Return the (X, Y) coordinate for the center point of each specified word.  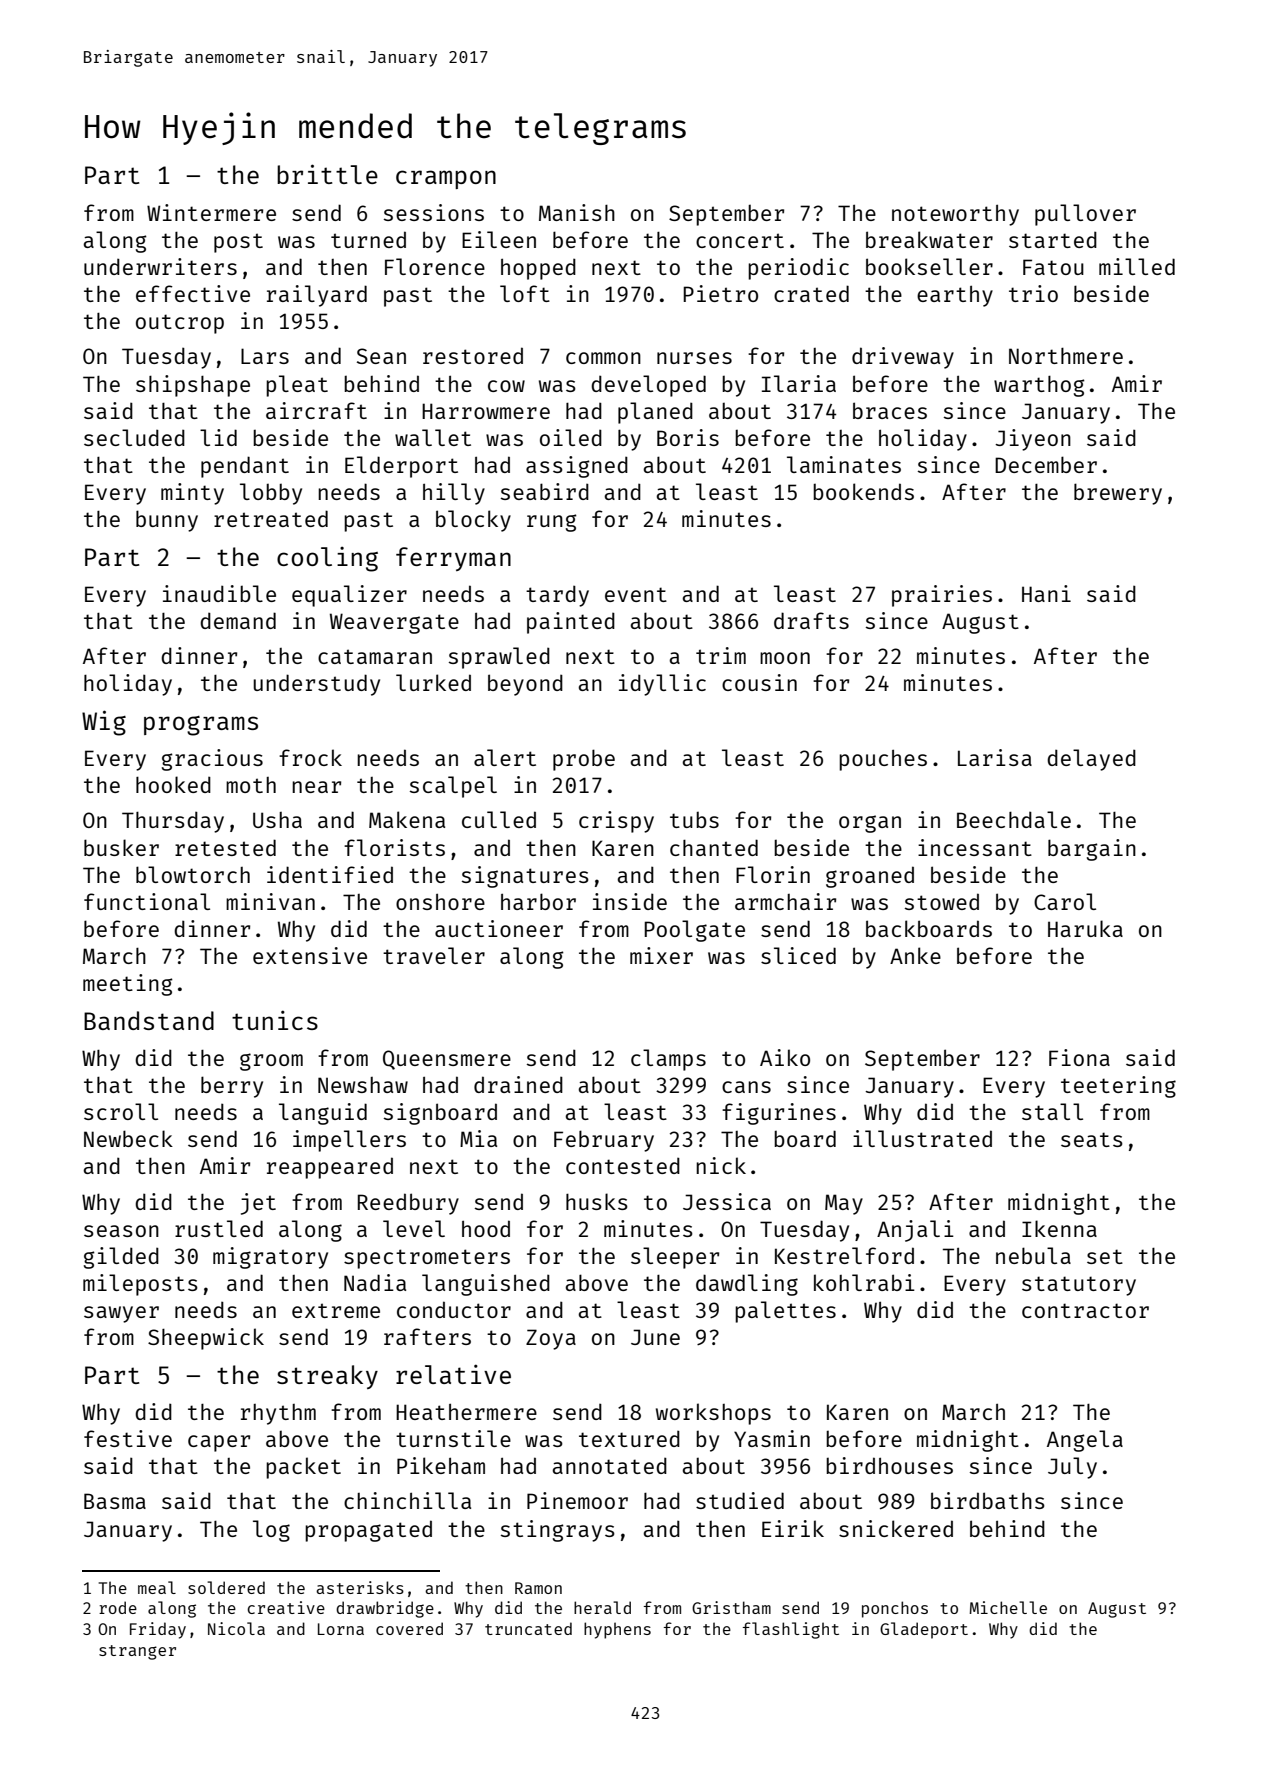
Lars (265, 356)
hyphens (617, 1630)
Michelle (1008, 1607)
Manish (577, 212)
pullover (1085, 215)
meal (157, 1587)
